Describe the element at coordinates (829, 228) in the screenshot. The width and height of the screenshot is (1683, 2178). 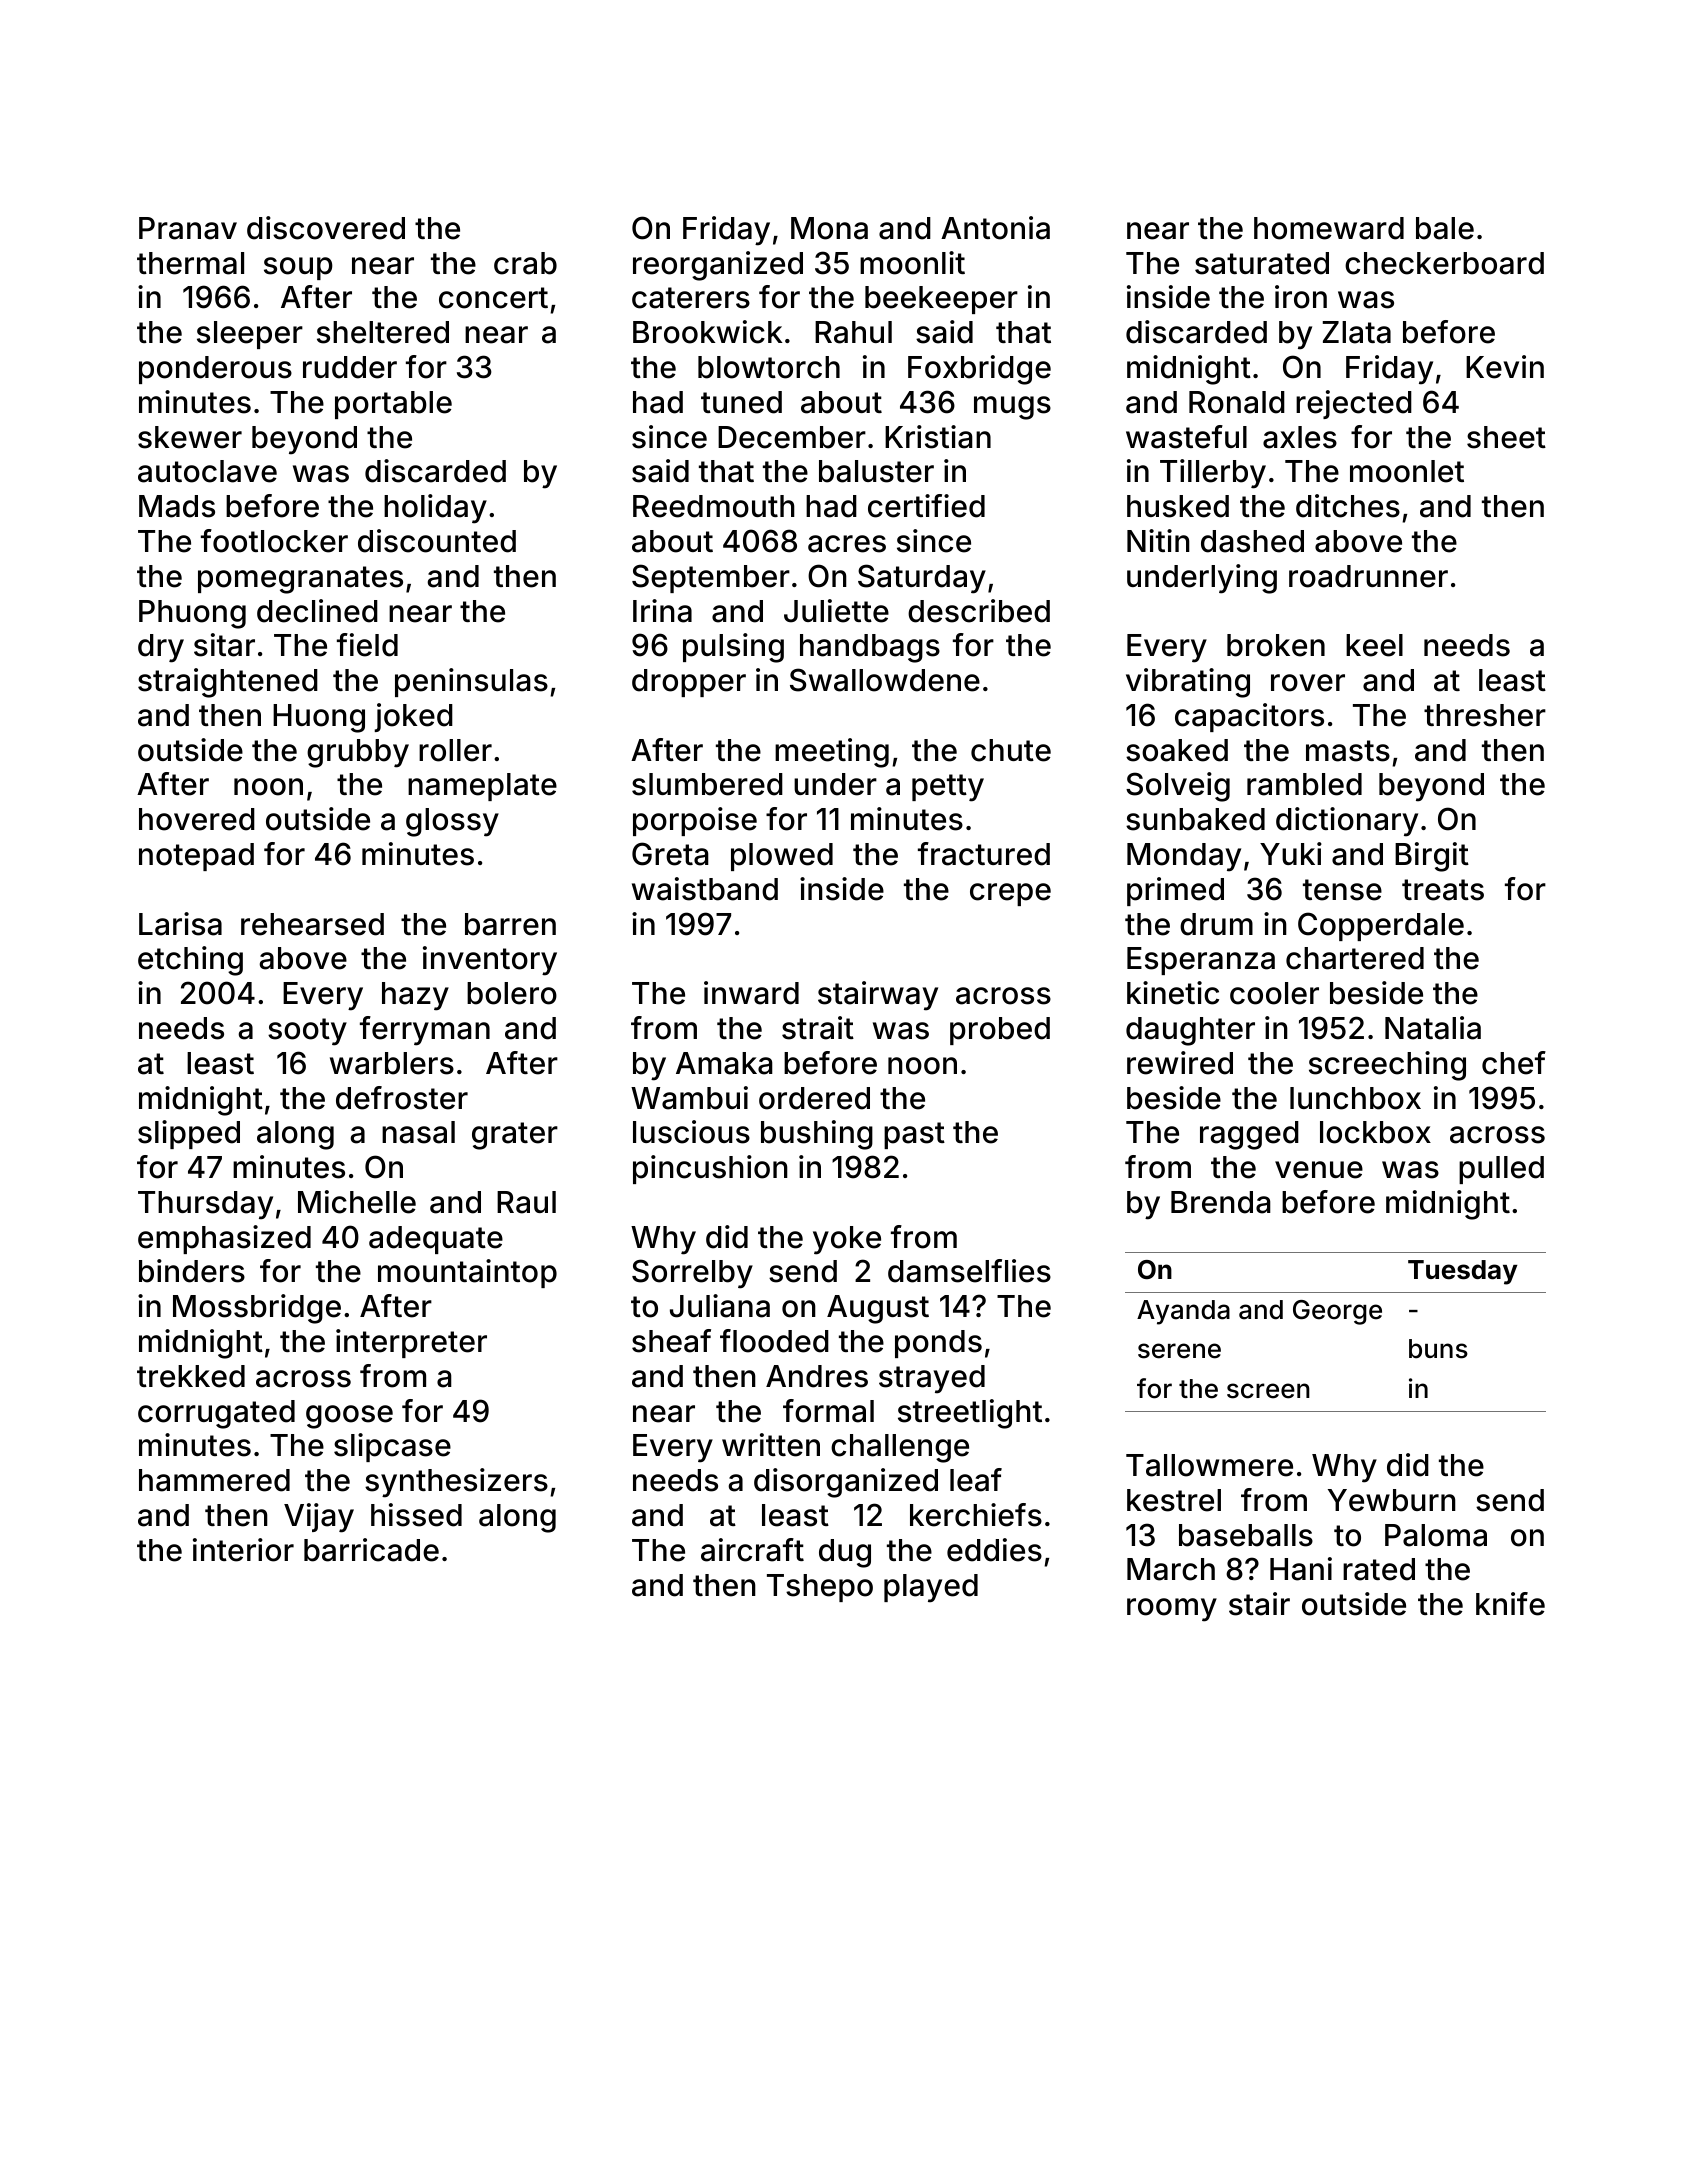
I see `Mona` at that location.
